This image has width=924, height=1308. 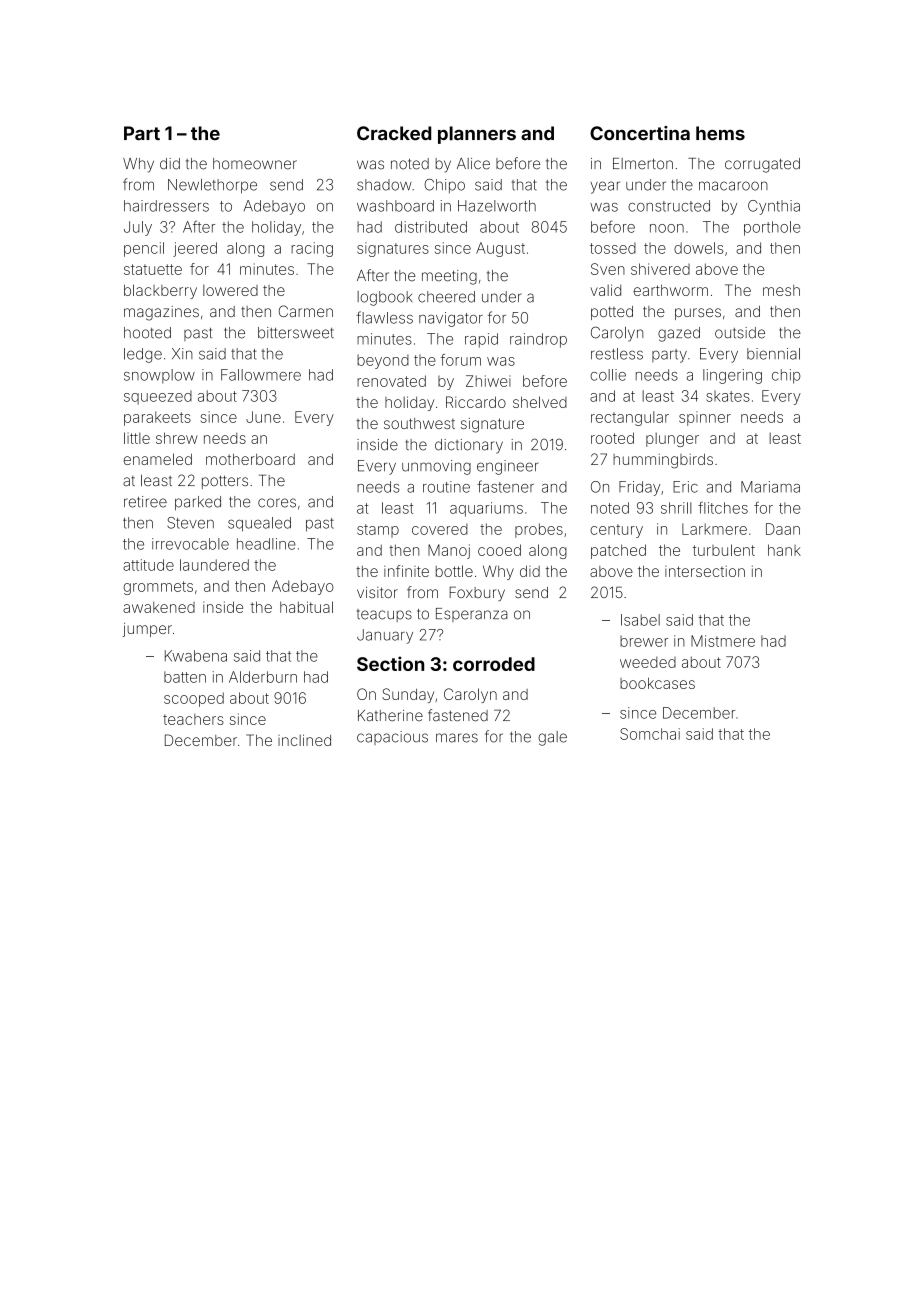 What do you see at coordinates (507, 467) in the image?
I see `engineer` at bounding box center [507, 467].
